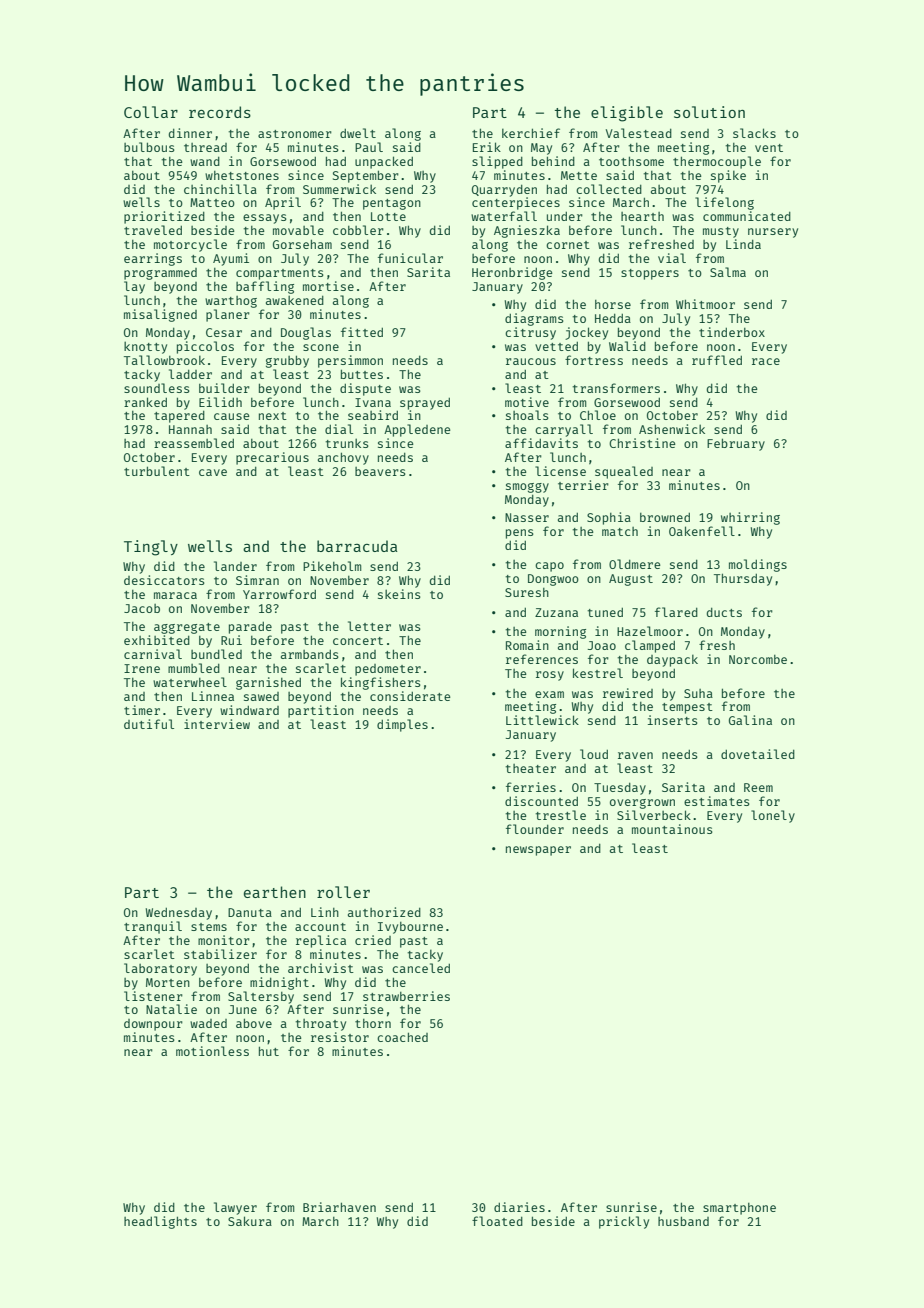  I want to click on diaries, so click(519, 1207).
